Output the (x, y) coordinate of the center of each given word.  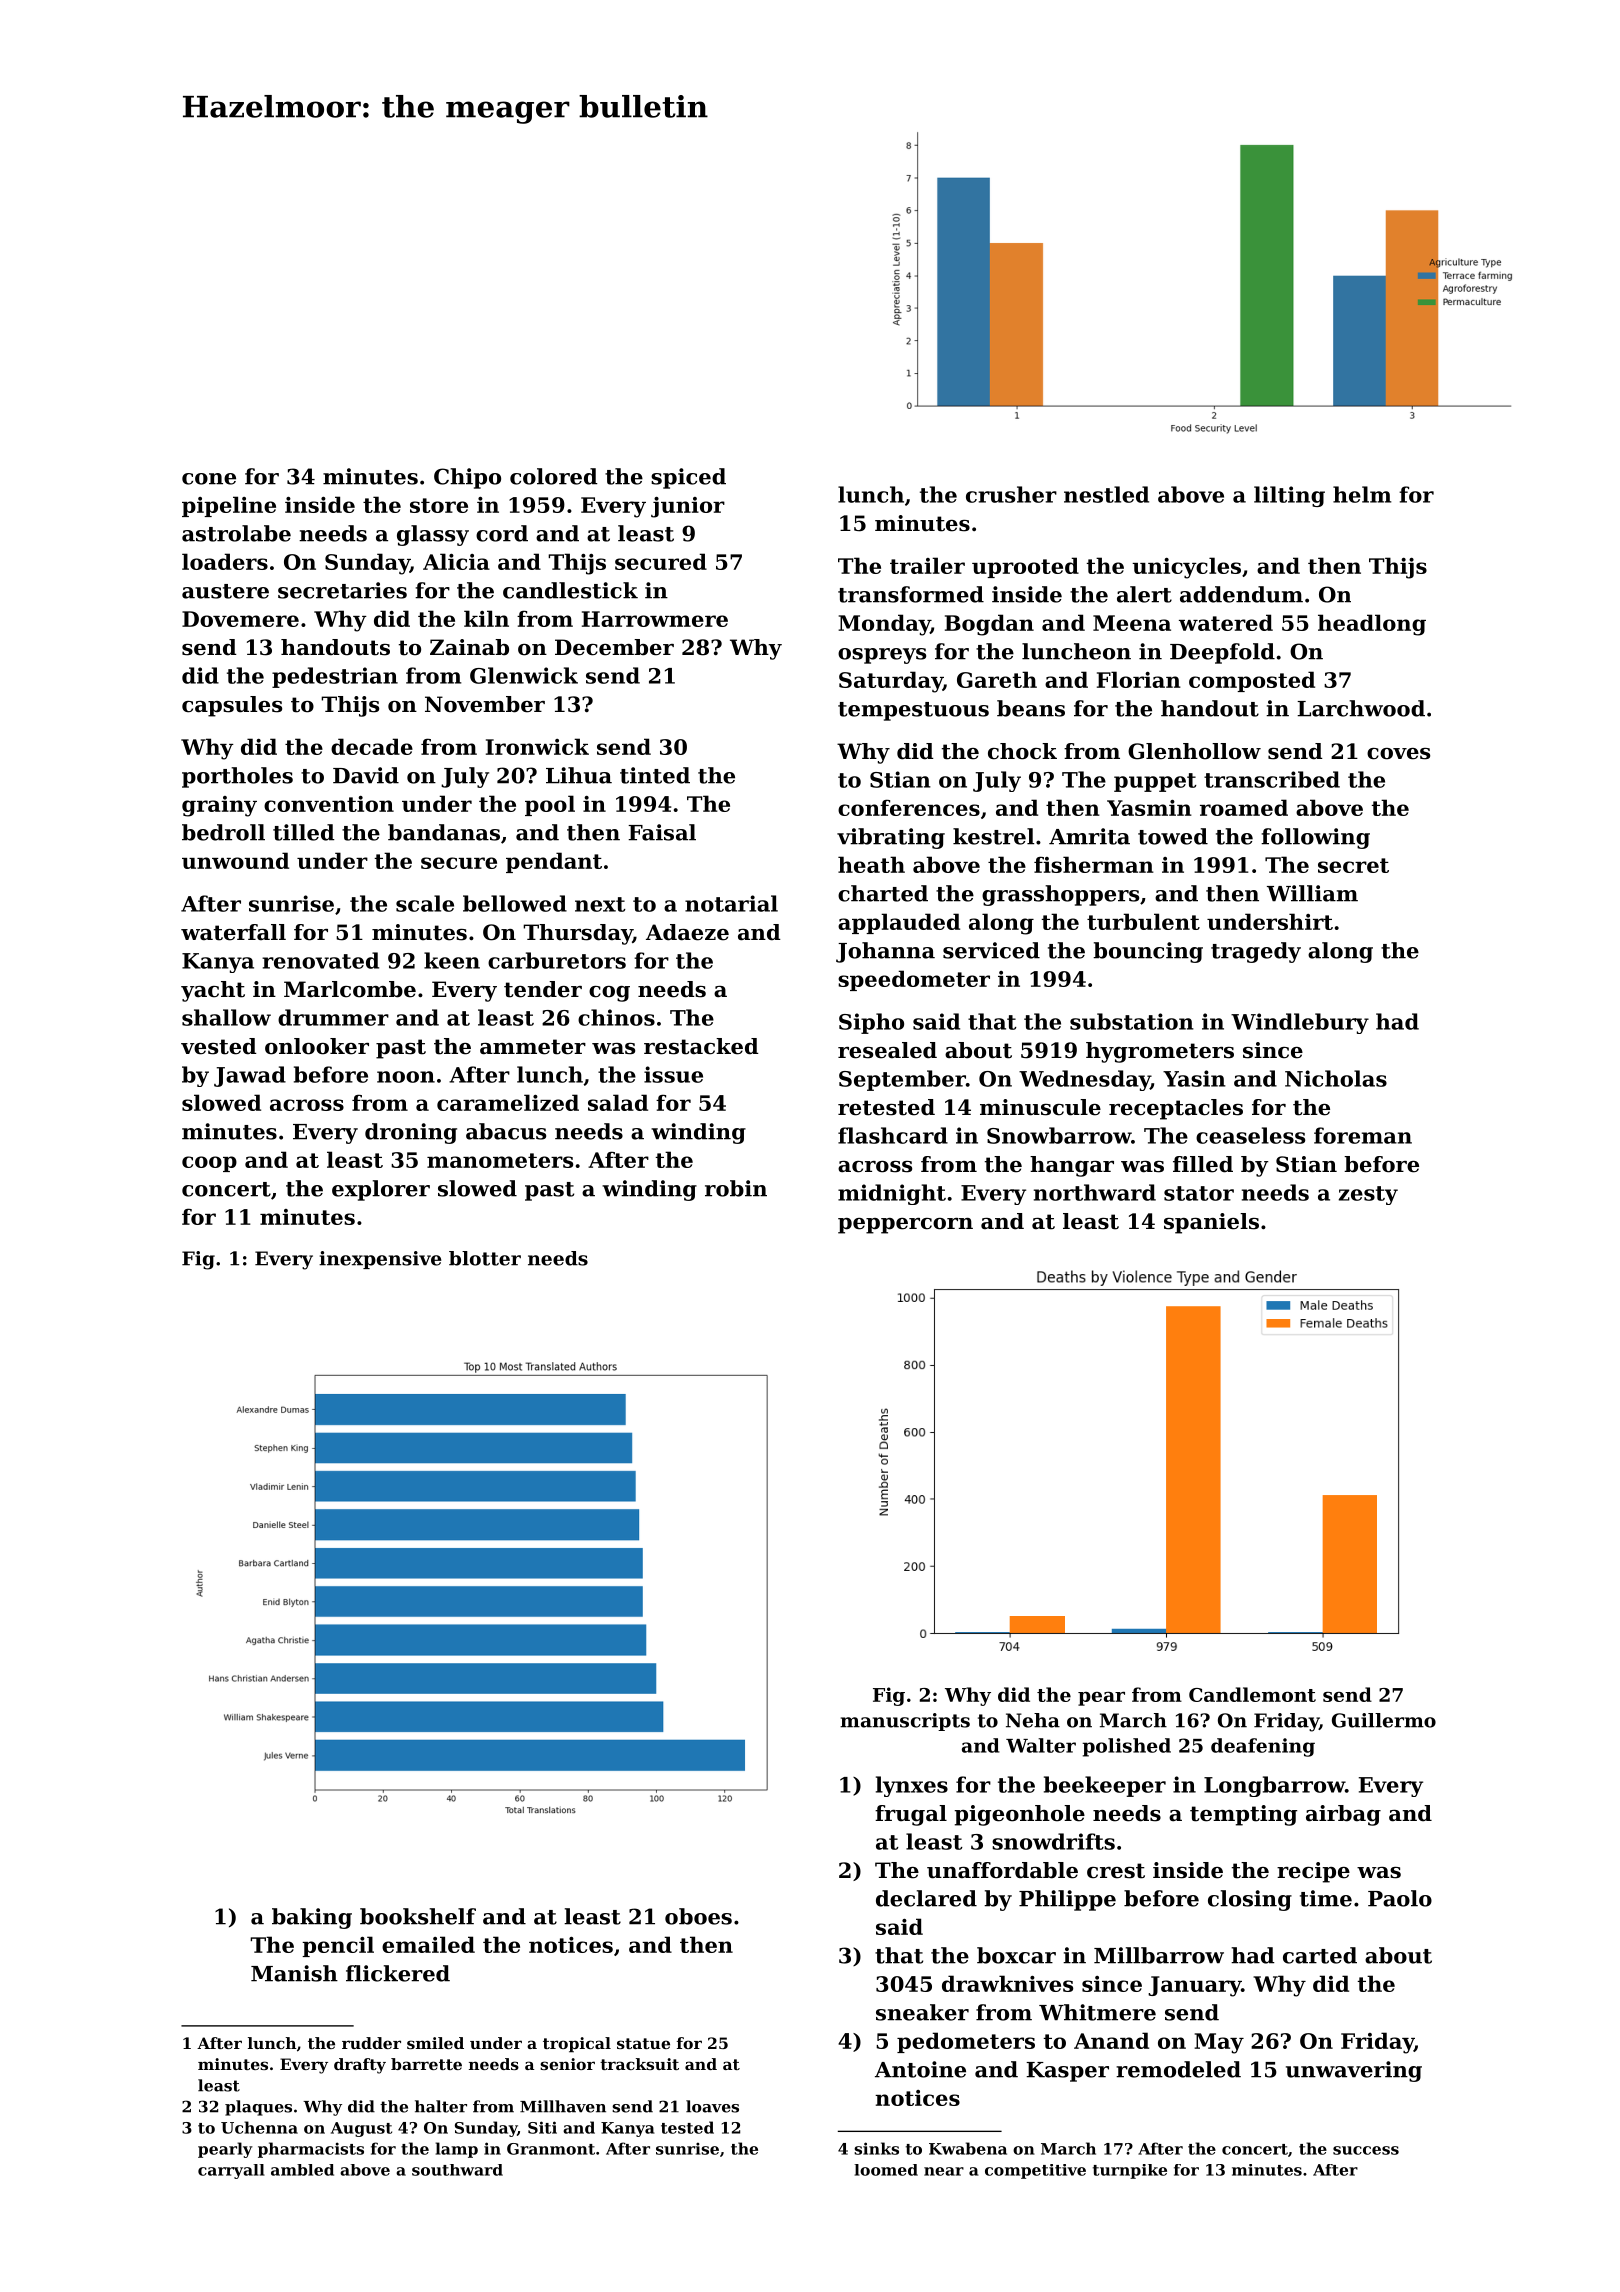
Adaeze (687, 932)
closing (1250, 1900)
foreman (1363, 1135)
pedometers (966, 2042)
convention (329, 804)
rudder (371, 2043)
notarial (731, 903)
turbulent (1143, 921)
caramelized (508, 1102)
